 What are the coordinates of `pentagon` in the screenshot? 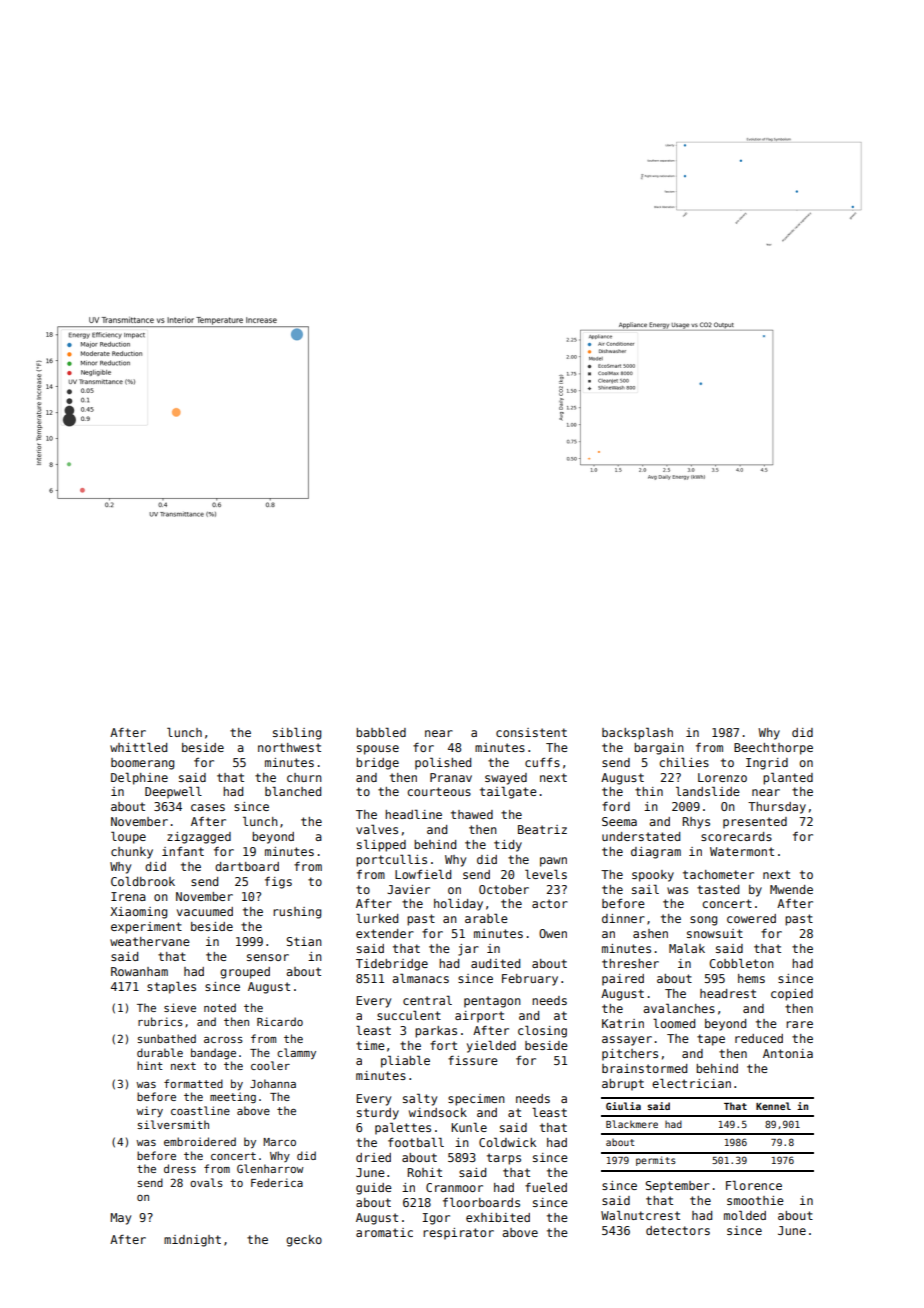 It's located at (492, 1002).
